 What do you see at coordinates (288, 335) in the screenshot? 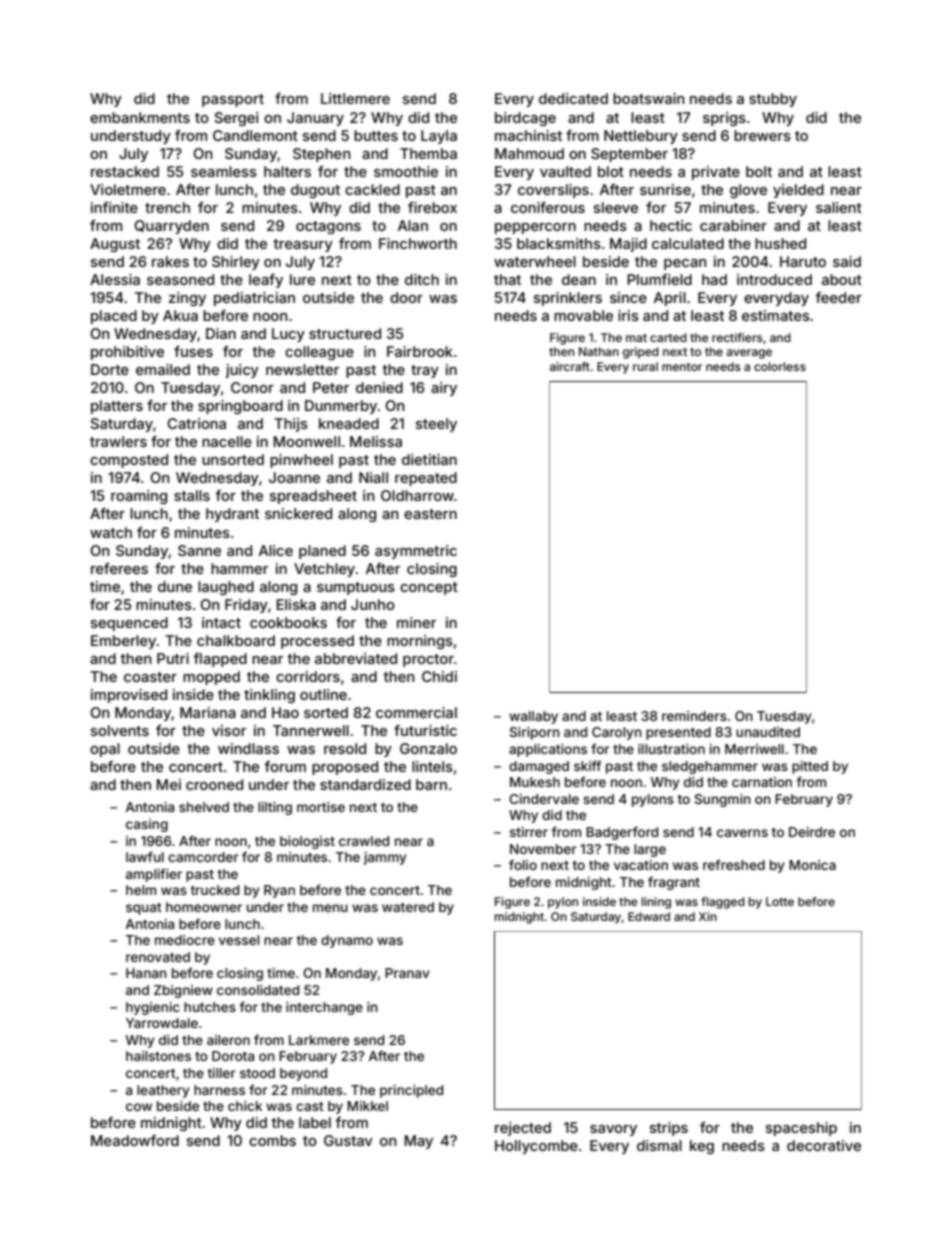
I see `Lucy` at bounding box center [288, 335].
